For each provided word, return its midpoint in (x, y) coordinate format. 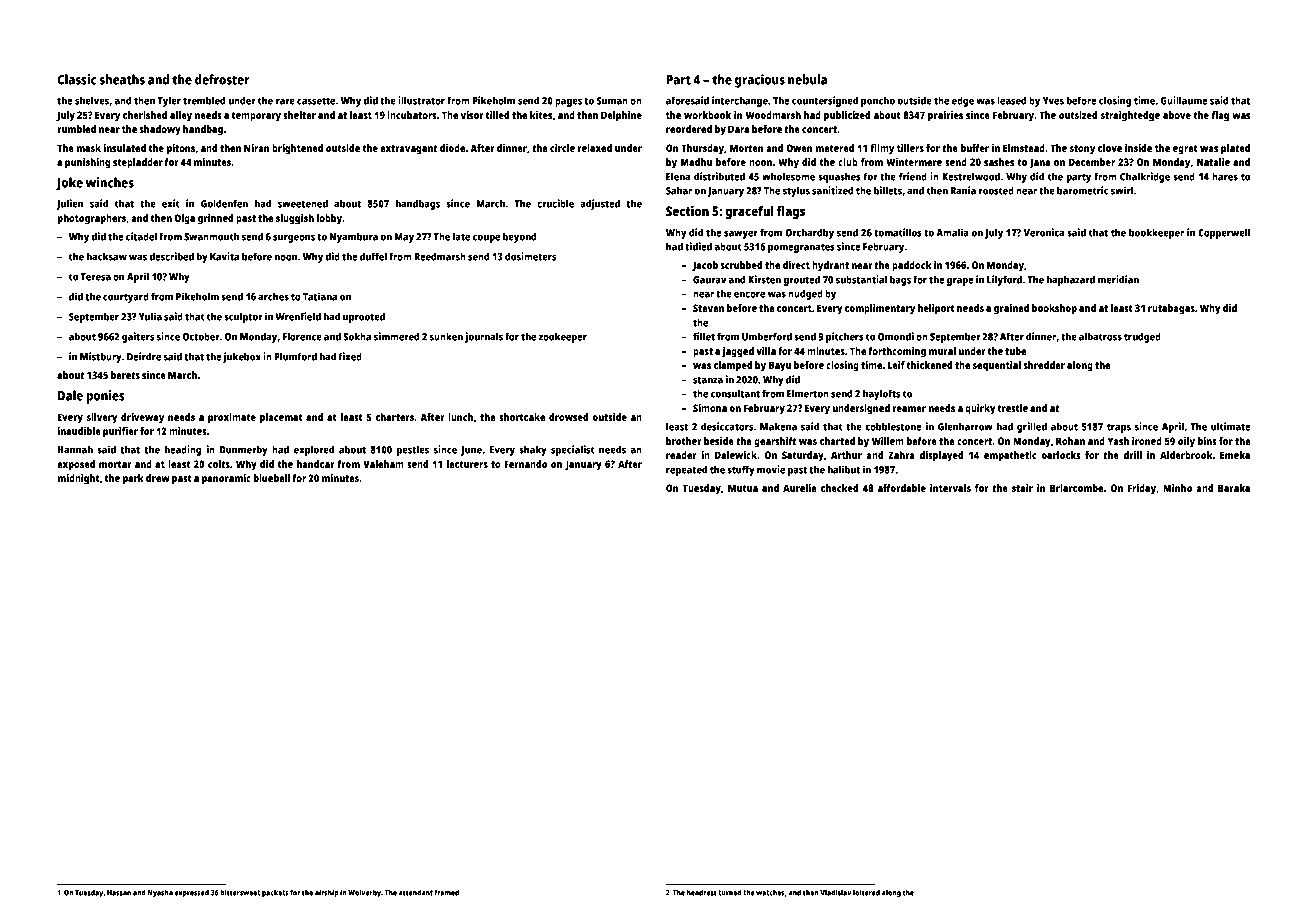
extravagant (408, 150)
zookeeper (563, 337)
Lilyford (1004, 280)
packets (275, 893)
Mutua (743, 488)
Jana (1039, 163)
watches (770, 892)
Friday (1142, 489)
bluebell (271, 478)
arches (273, 296)
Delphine (621, 116)
